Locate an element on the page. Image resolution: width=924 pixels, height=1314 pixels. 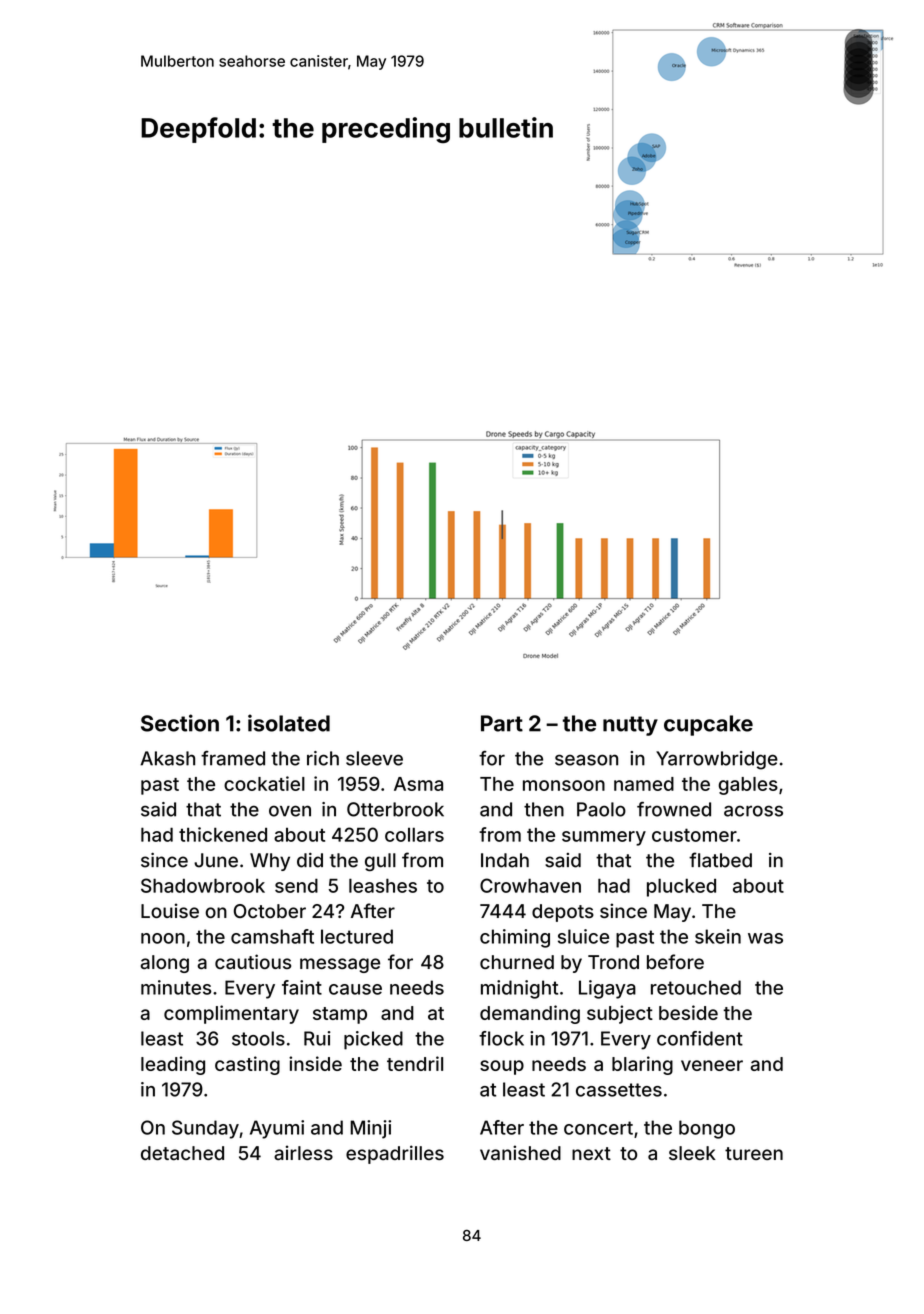
framed is located at coordinates (233, 758).
